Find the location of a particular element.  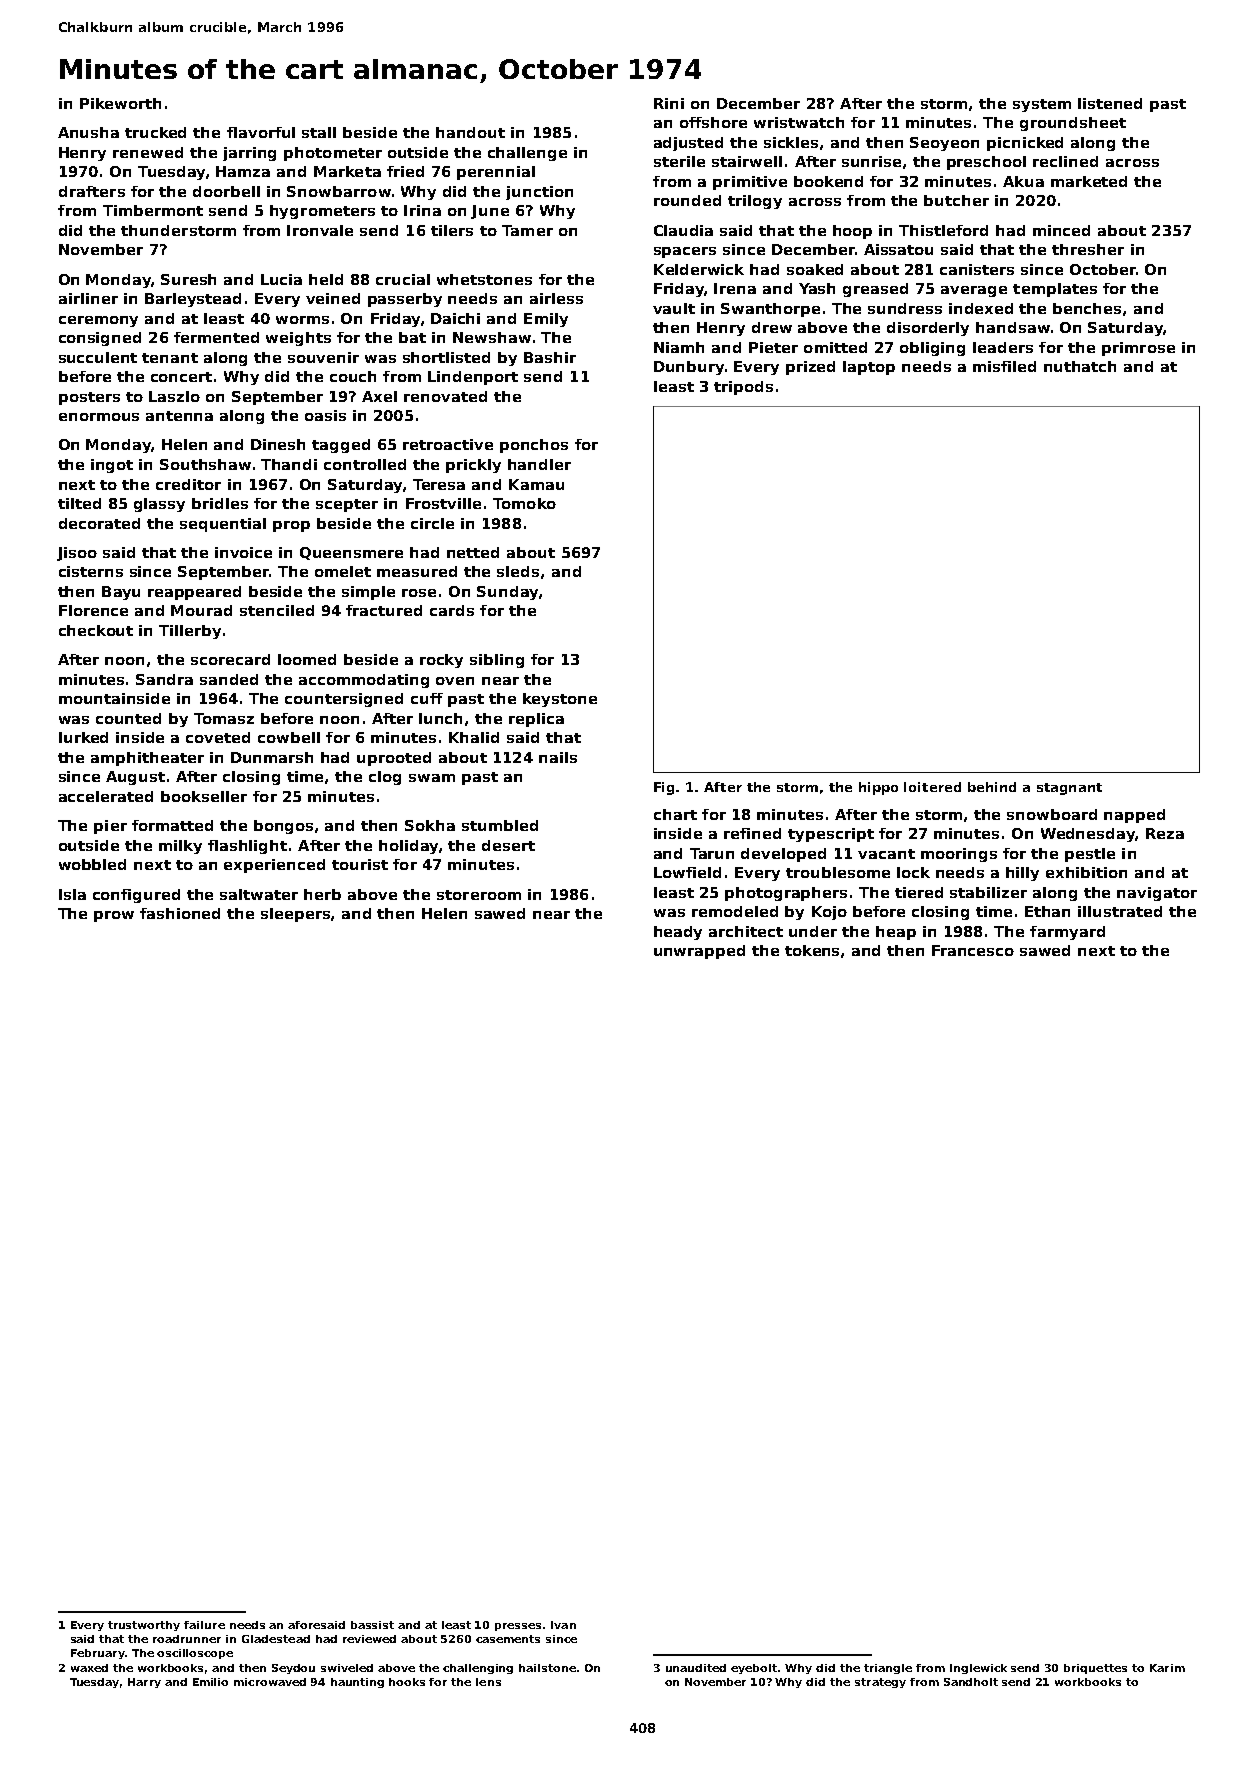

airliner is located at coordinates (88, 298).
